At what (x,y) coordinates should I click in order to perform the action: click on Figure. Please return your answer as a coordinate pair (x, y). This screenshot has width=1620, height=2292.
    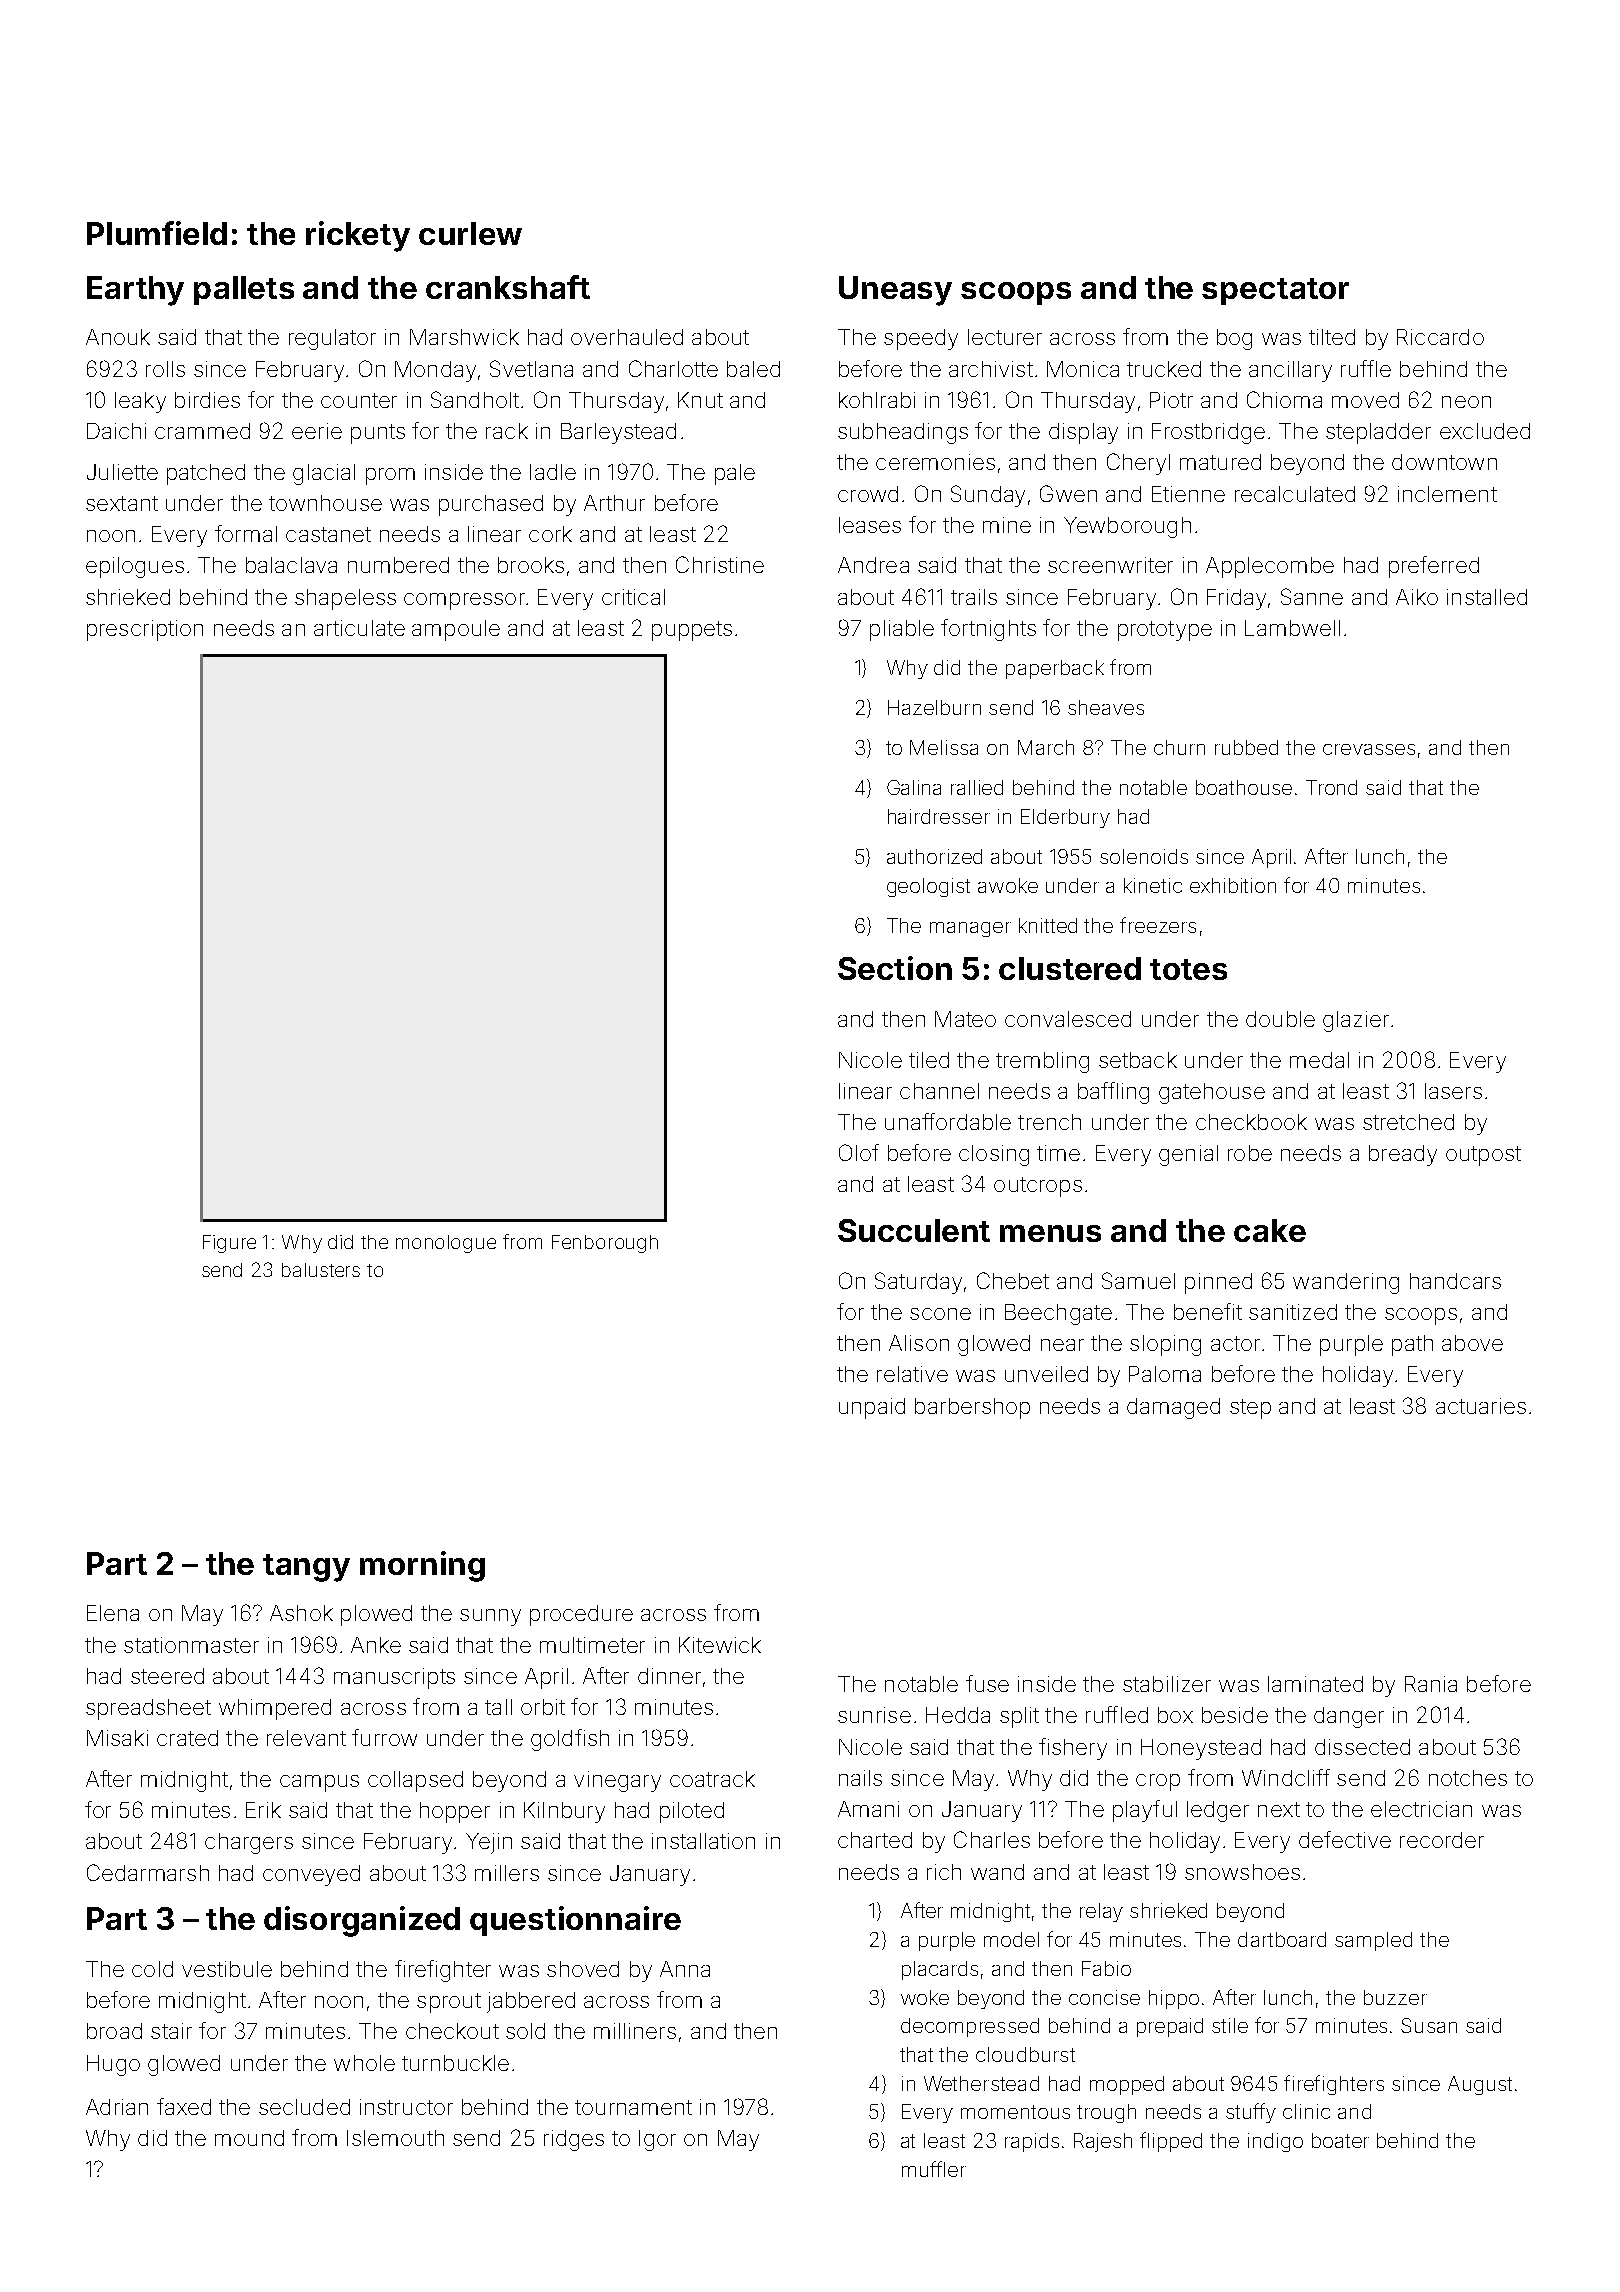
    Looking at the image, I should click on (229, 1244).
